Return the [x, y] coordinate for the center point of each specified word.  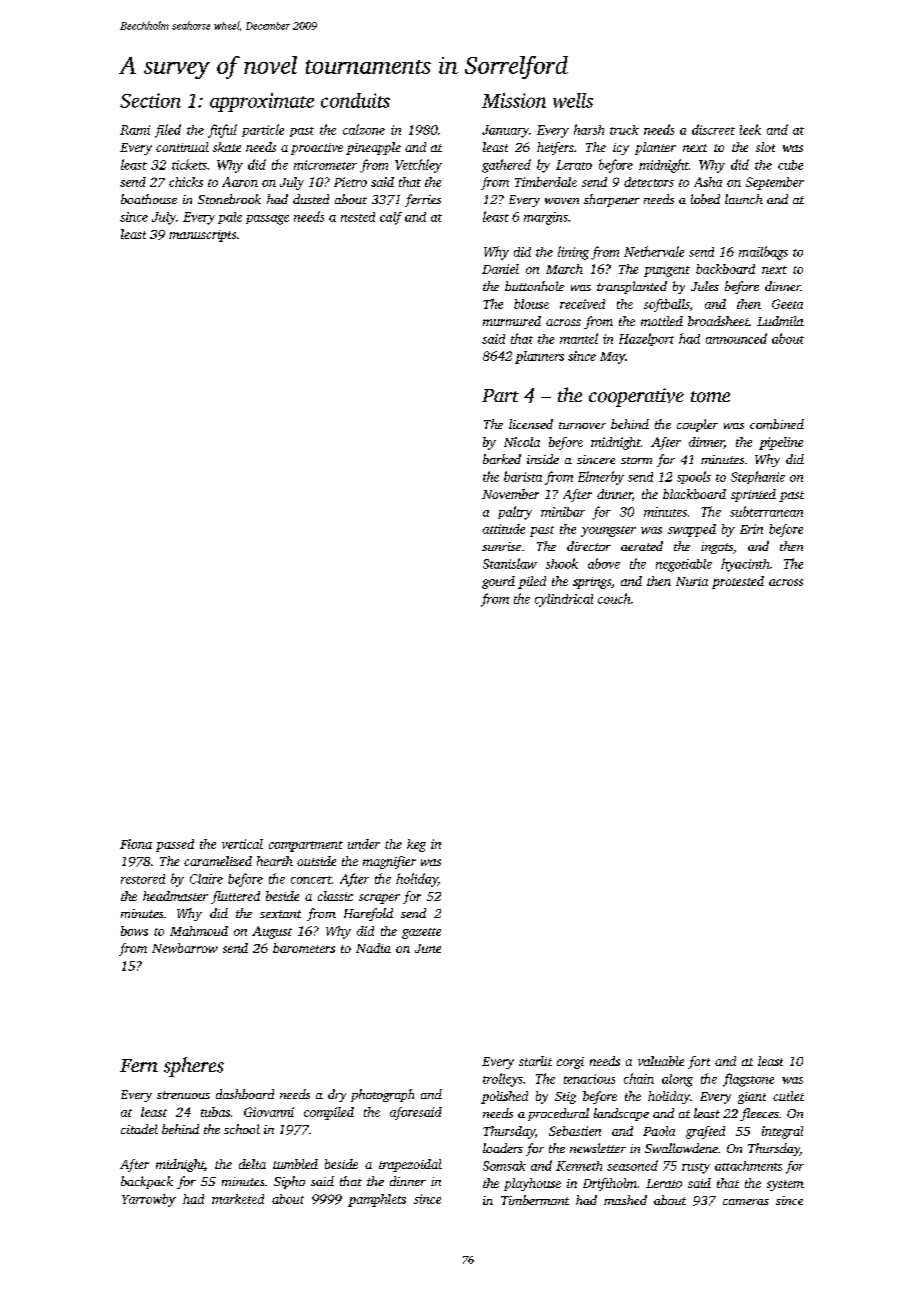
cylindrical [564, 600]
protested [738, 582]
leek [750, 129]
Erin [751, 529]
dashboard [245, 1094]
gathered [506, 166]
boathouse [149, 199]
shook [562, 563]
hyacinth [745, 565]
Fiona [136, 844]
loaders [503, 1148]
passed [175, 845]
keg [416, 845]
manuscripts [202, 236]
